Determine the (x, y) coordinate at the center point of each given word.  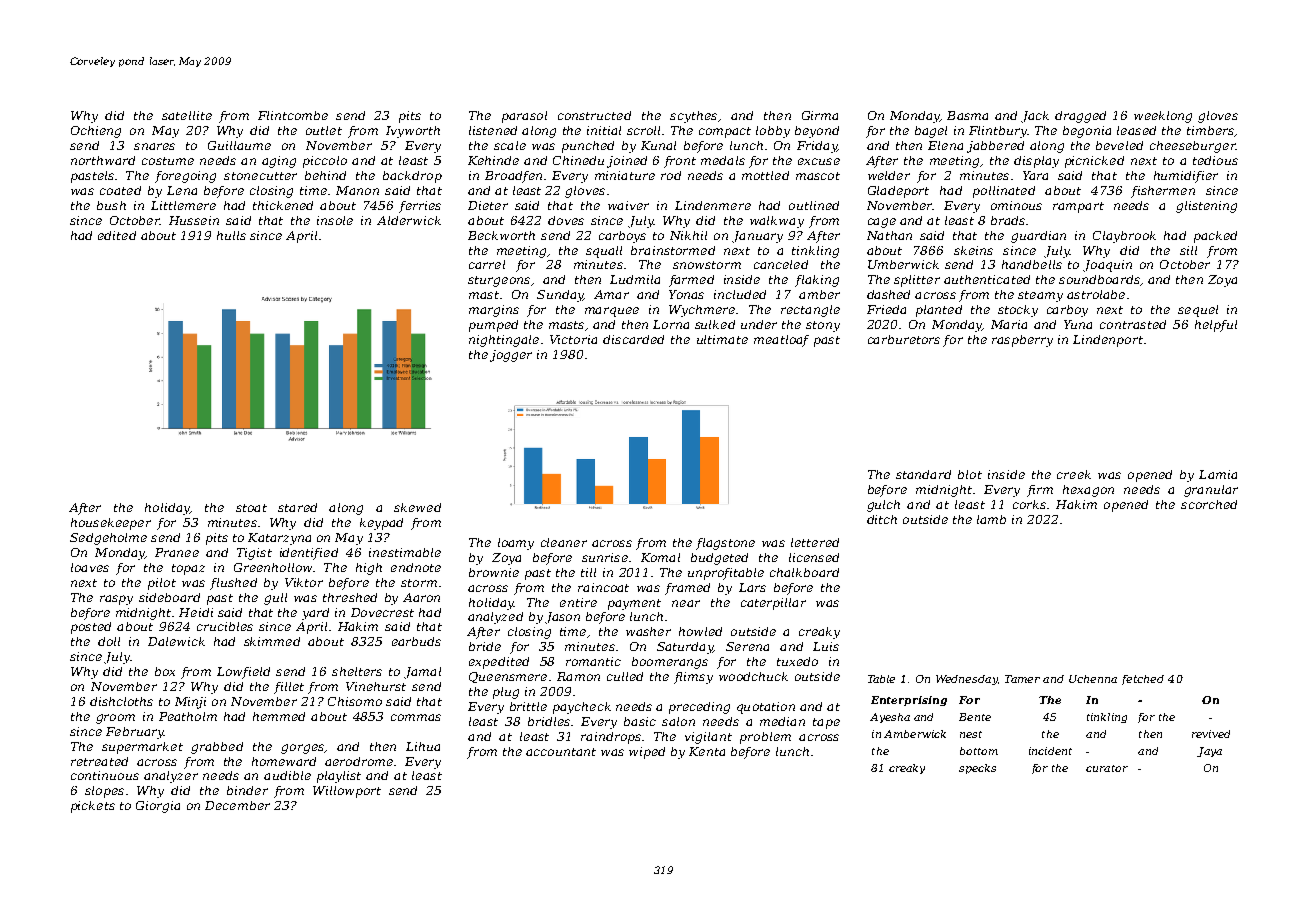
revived (1211, 734)
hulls (231, 235)
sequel (1198, 311)
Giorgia (158, 807)
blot (970, 474)
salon (678, 721)
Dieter (488, 205)
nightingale (504, 341)
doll (109, 641)
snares (154, 146)
